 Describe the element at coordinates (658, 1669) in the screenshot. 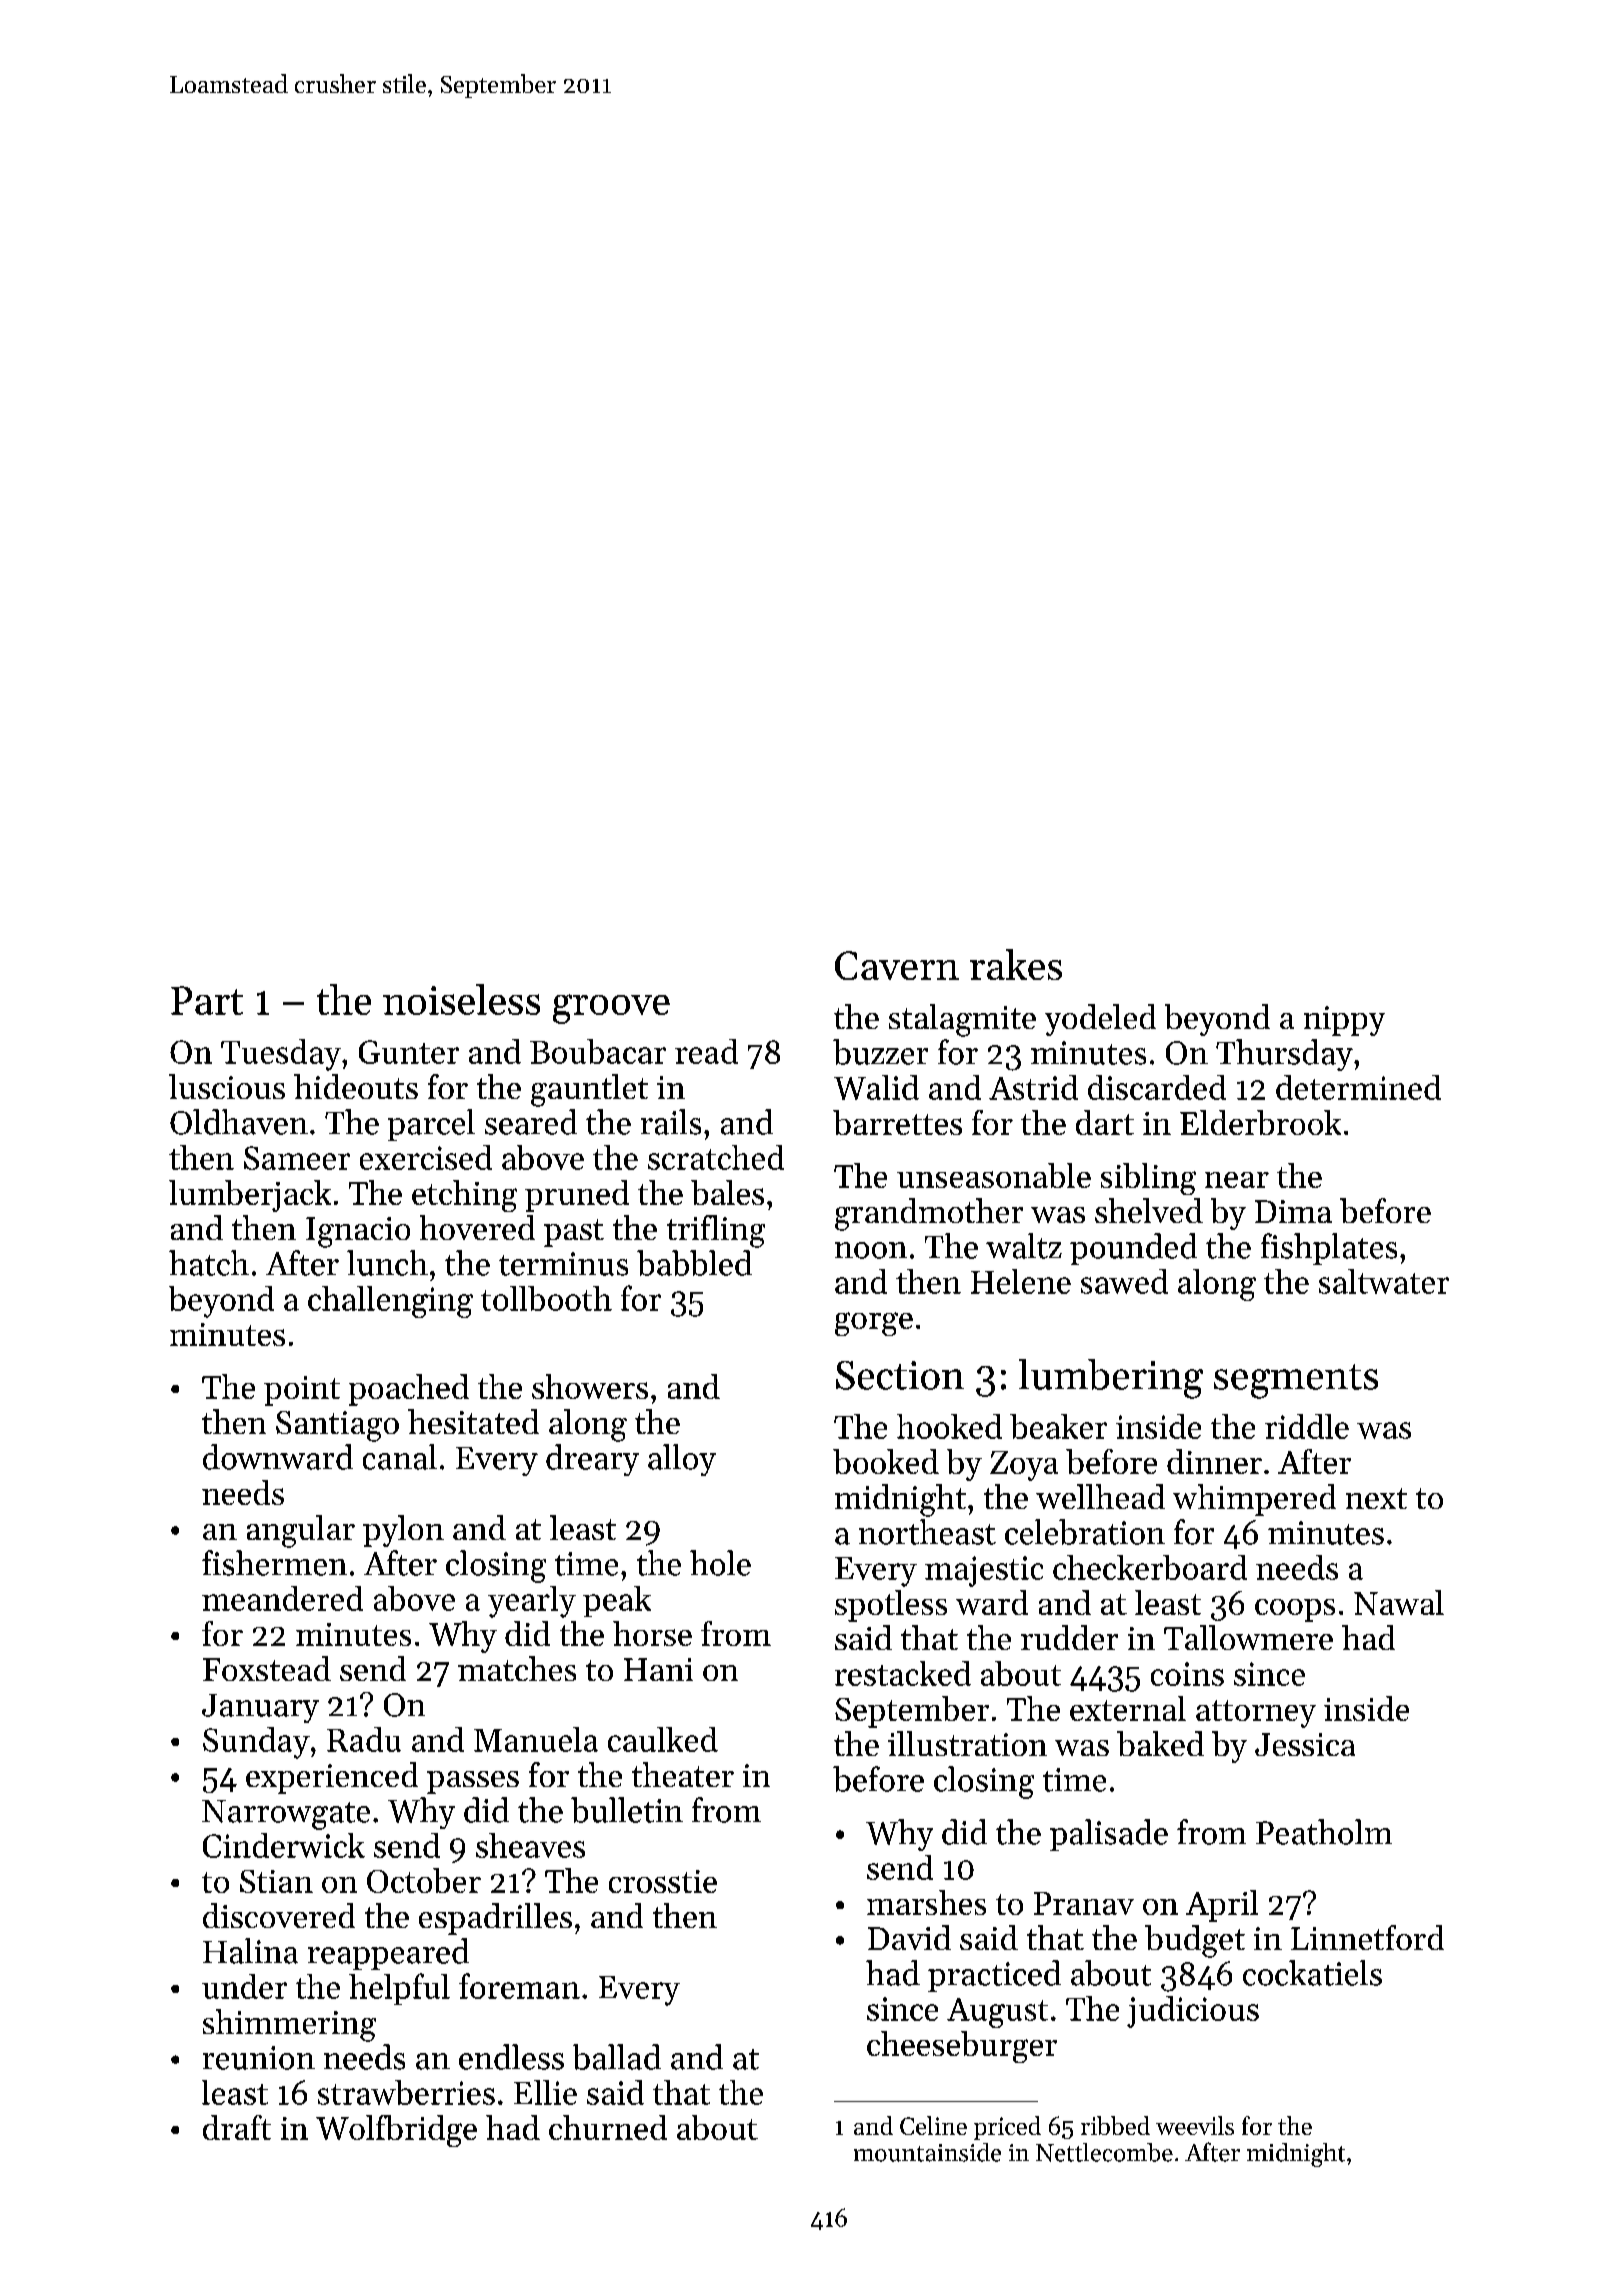

I see `Hani` at that location.
